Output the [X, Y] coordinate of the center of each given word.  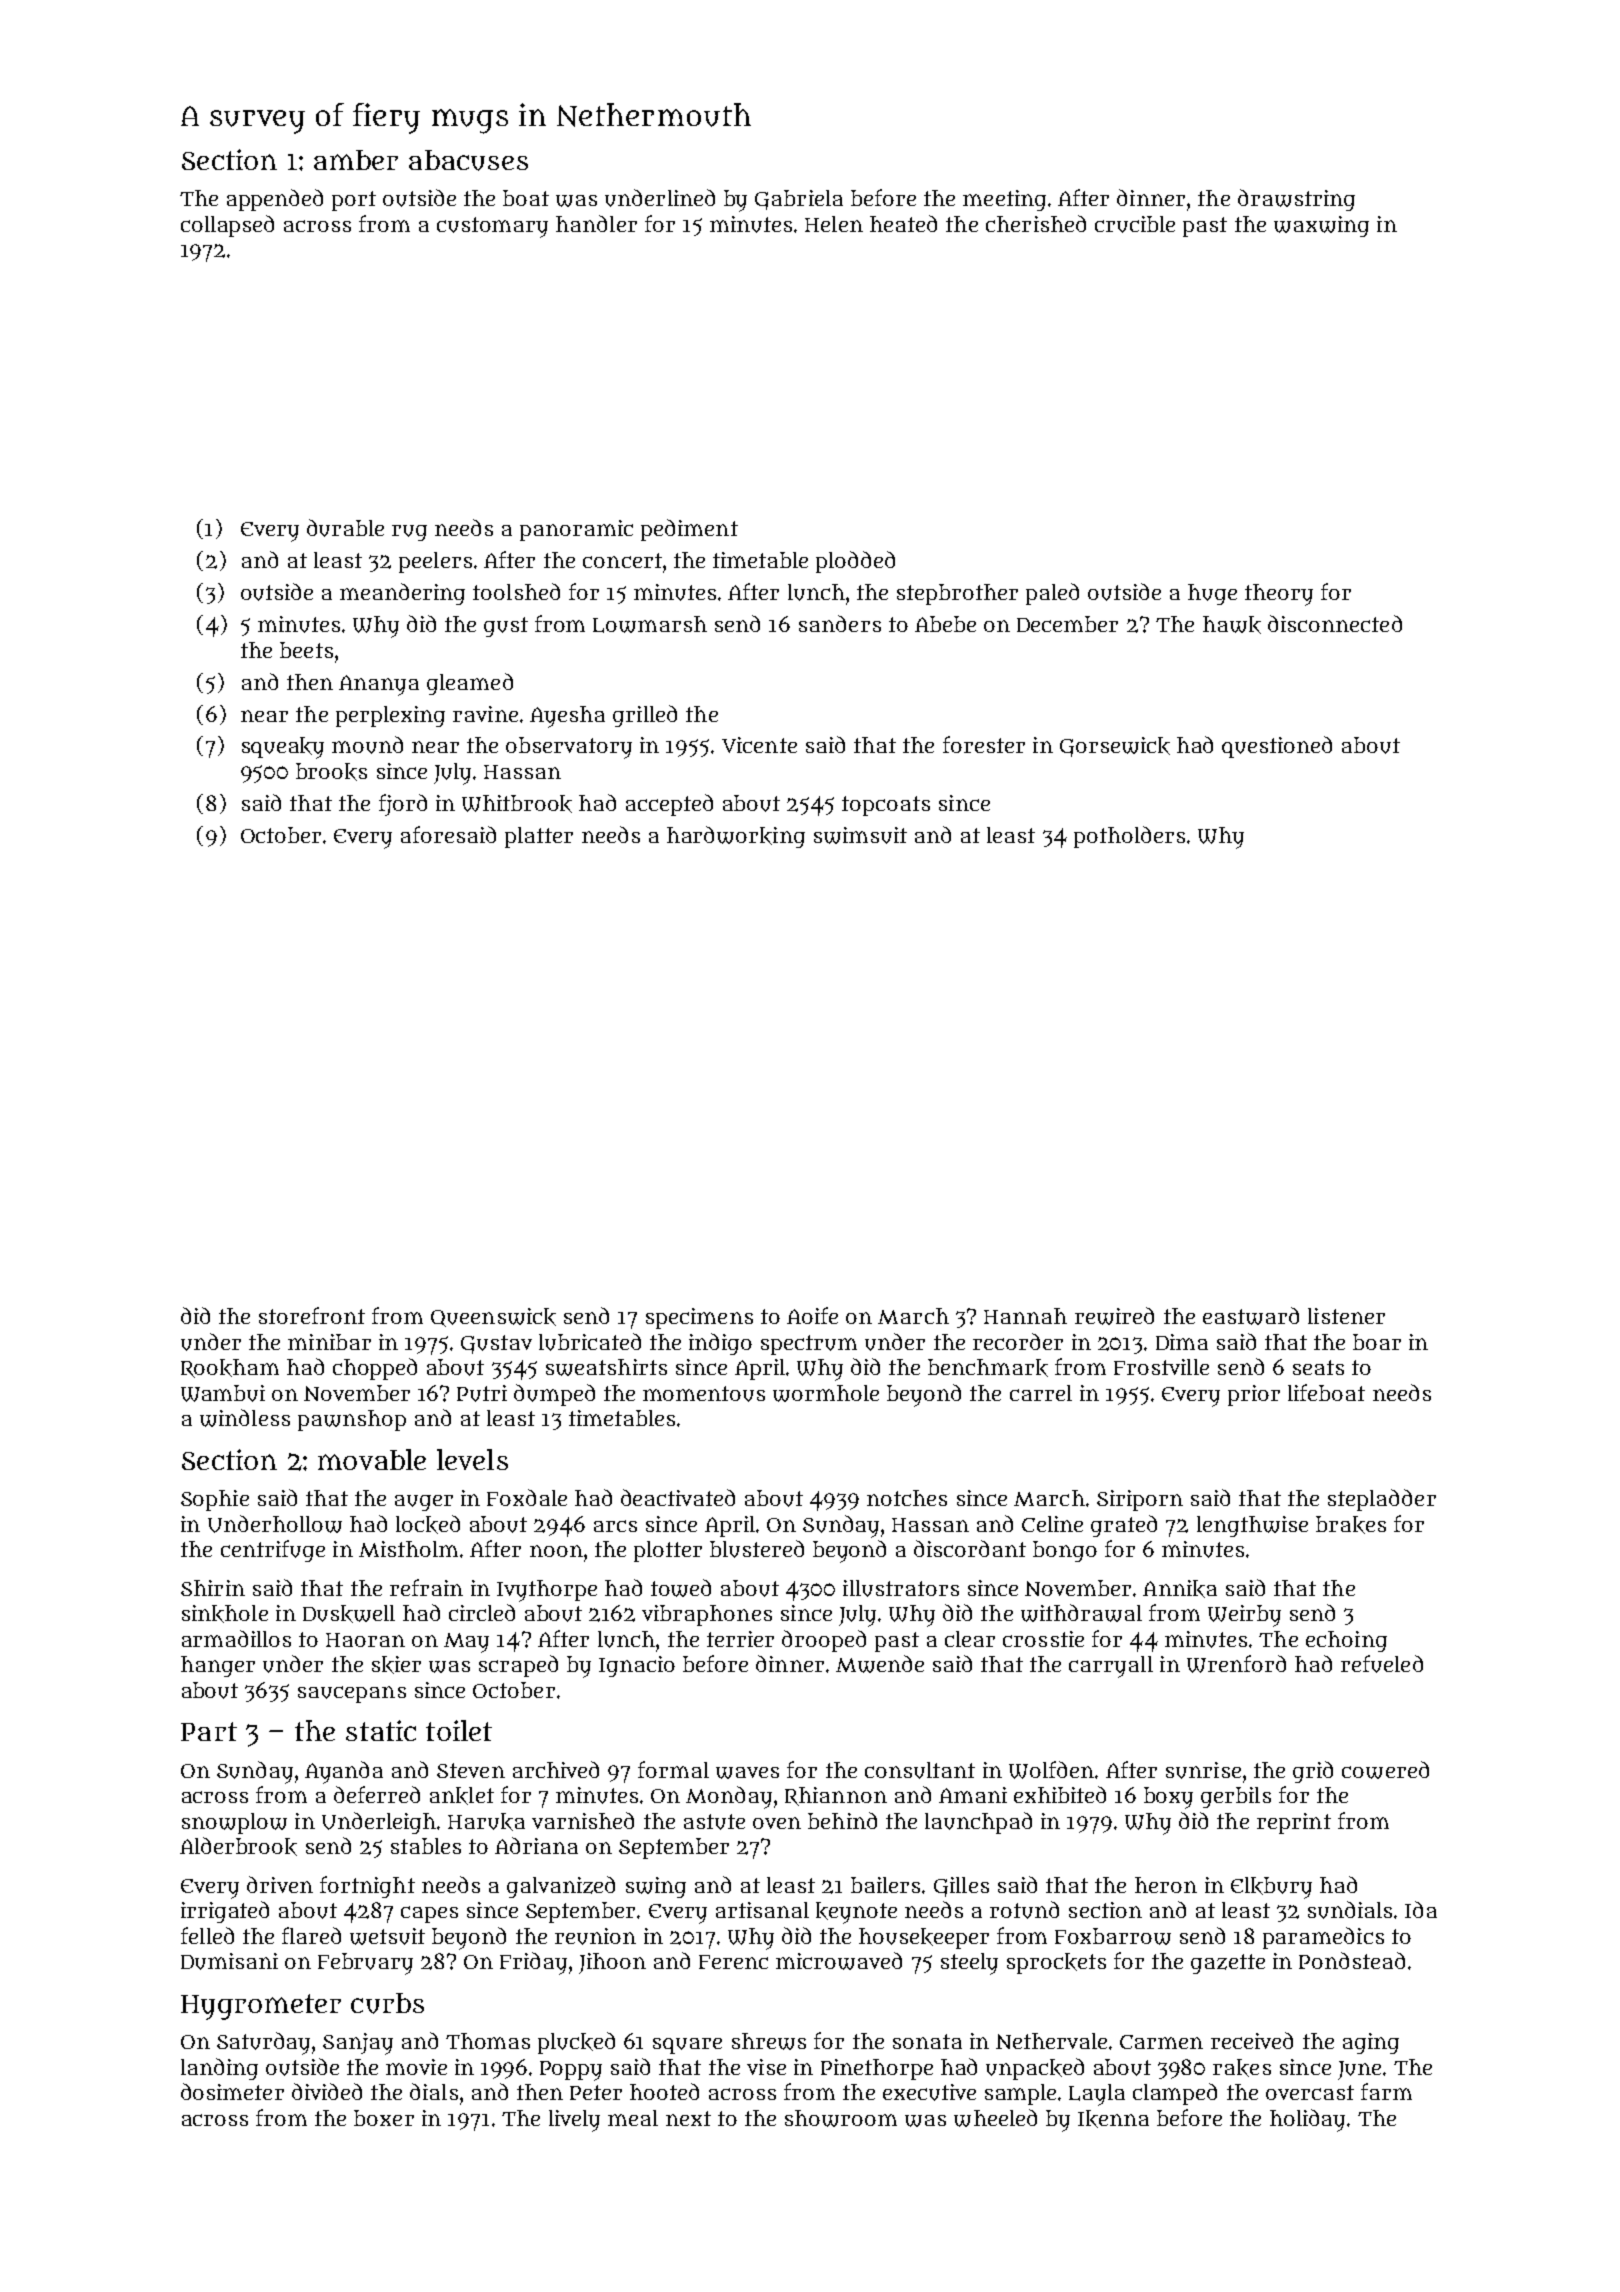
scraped [518, 1666]
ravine [485, 714]
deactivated [678, 1497]
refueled [1382, 1664]
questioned [1277, 747]
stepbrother [957, 594]
